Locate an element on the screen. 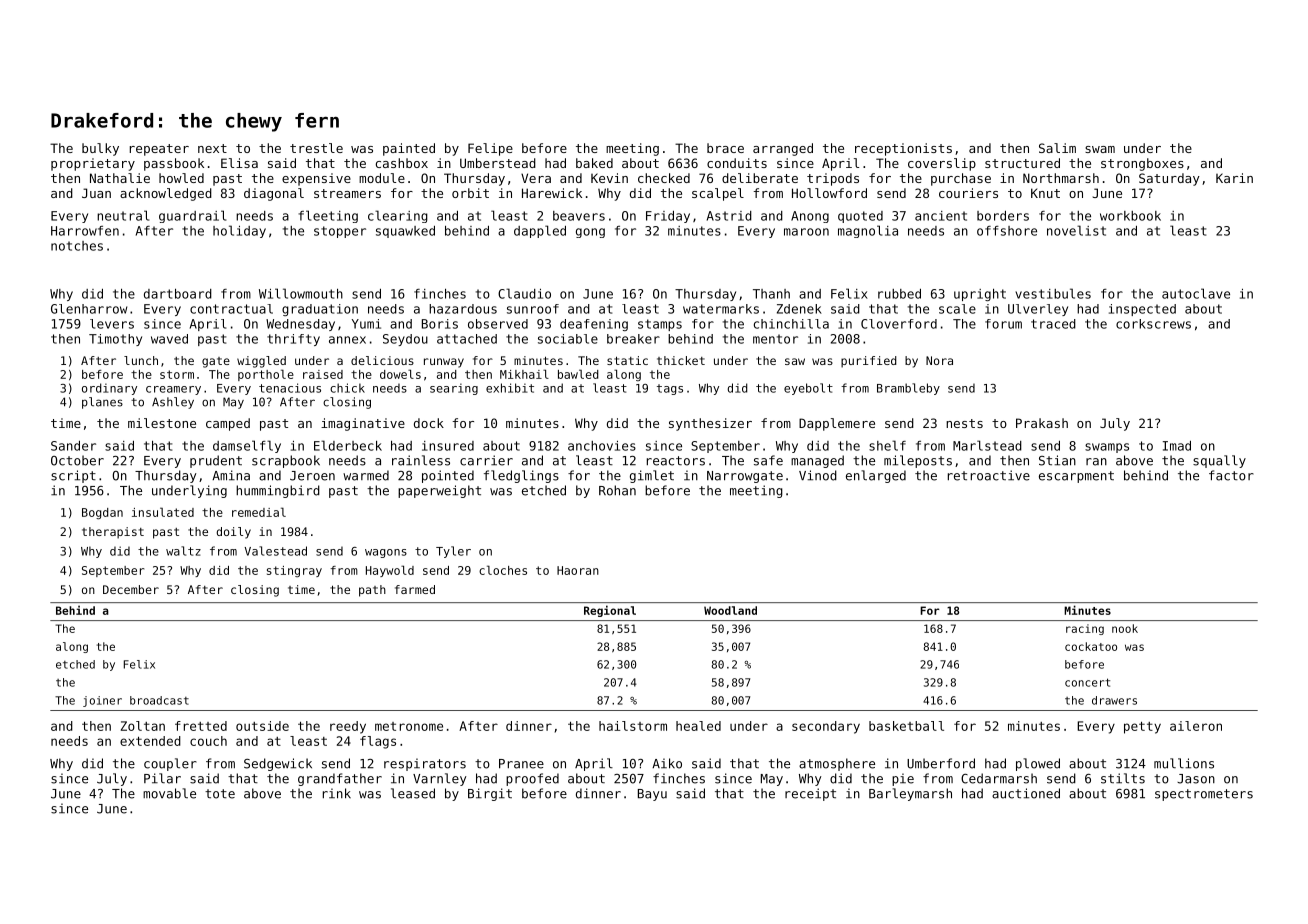 The image size is (1308, 924). Salim is located at coordinates (1057, 148).
